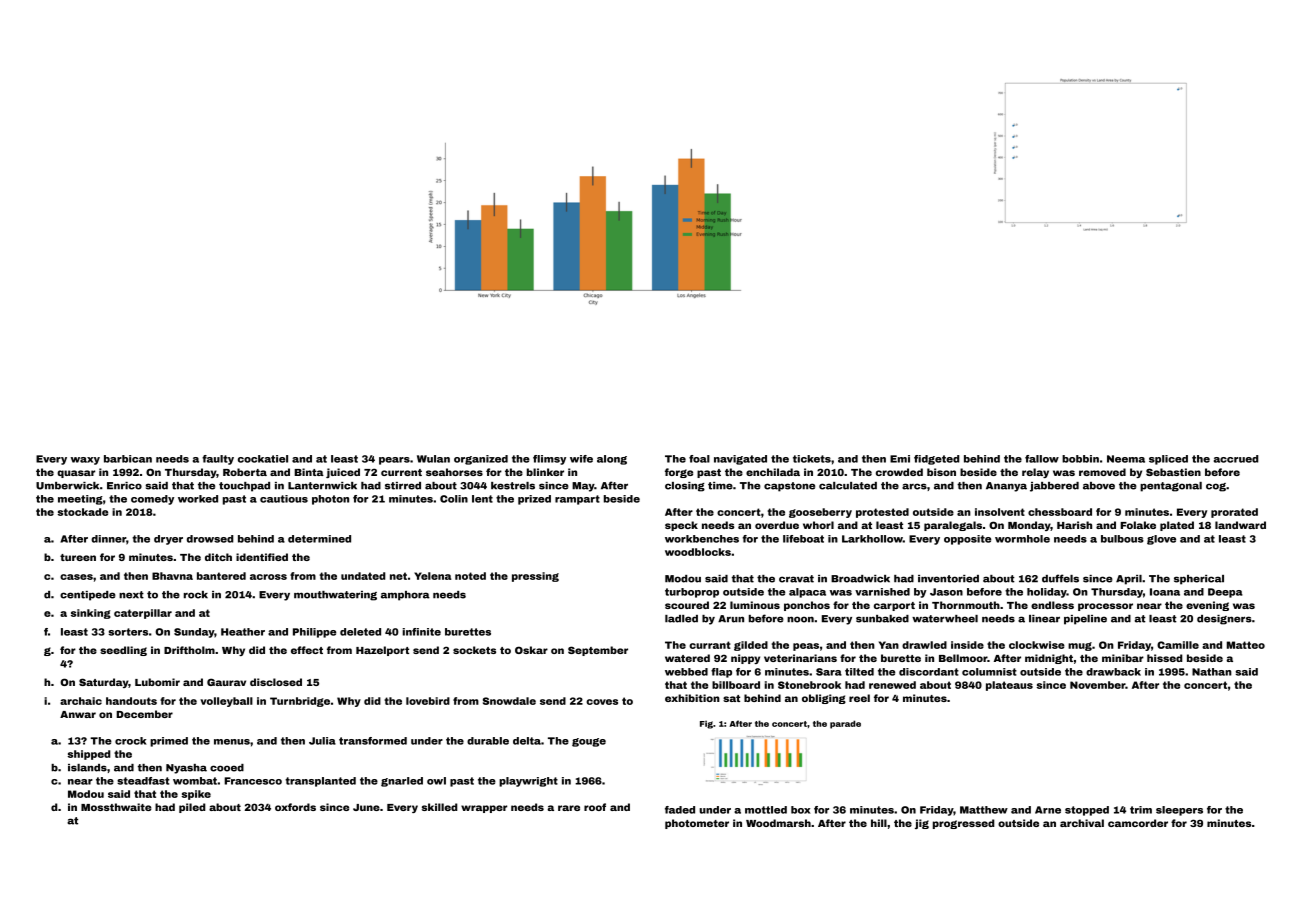  I want to click on overdue, so click(777, 525).
